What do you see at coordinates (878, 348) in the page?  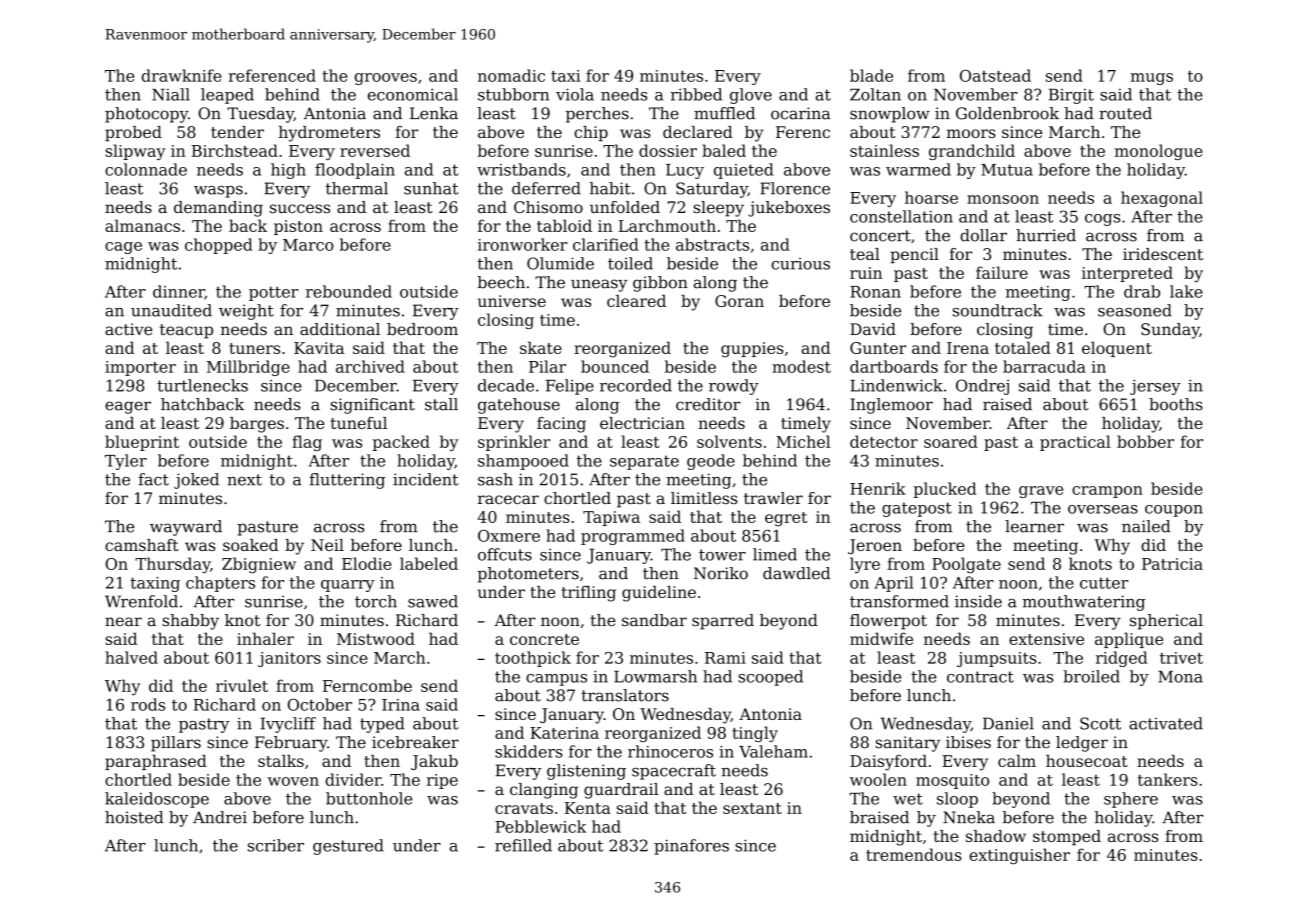 I see `Gunter` at bounding box center [878, 348].
